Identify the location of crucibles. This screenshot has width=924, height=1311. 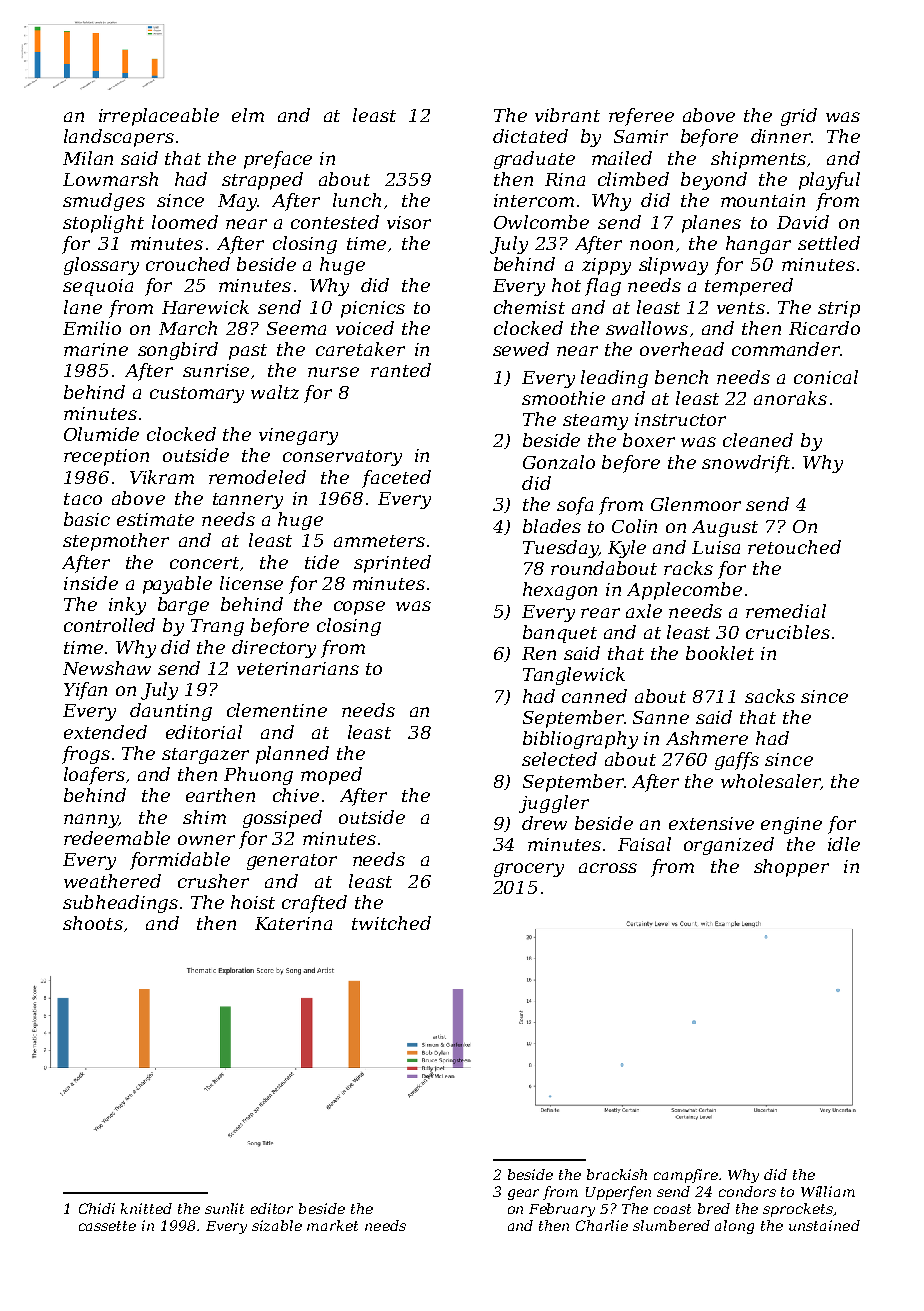
(788, 632).
